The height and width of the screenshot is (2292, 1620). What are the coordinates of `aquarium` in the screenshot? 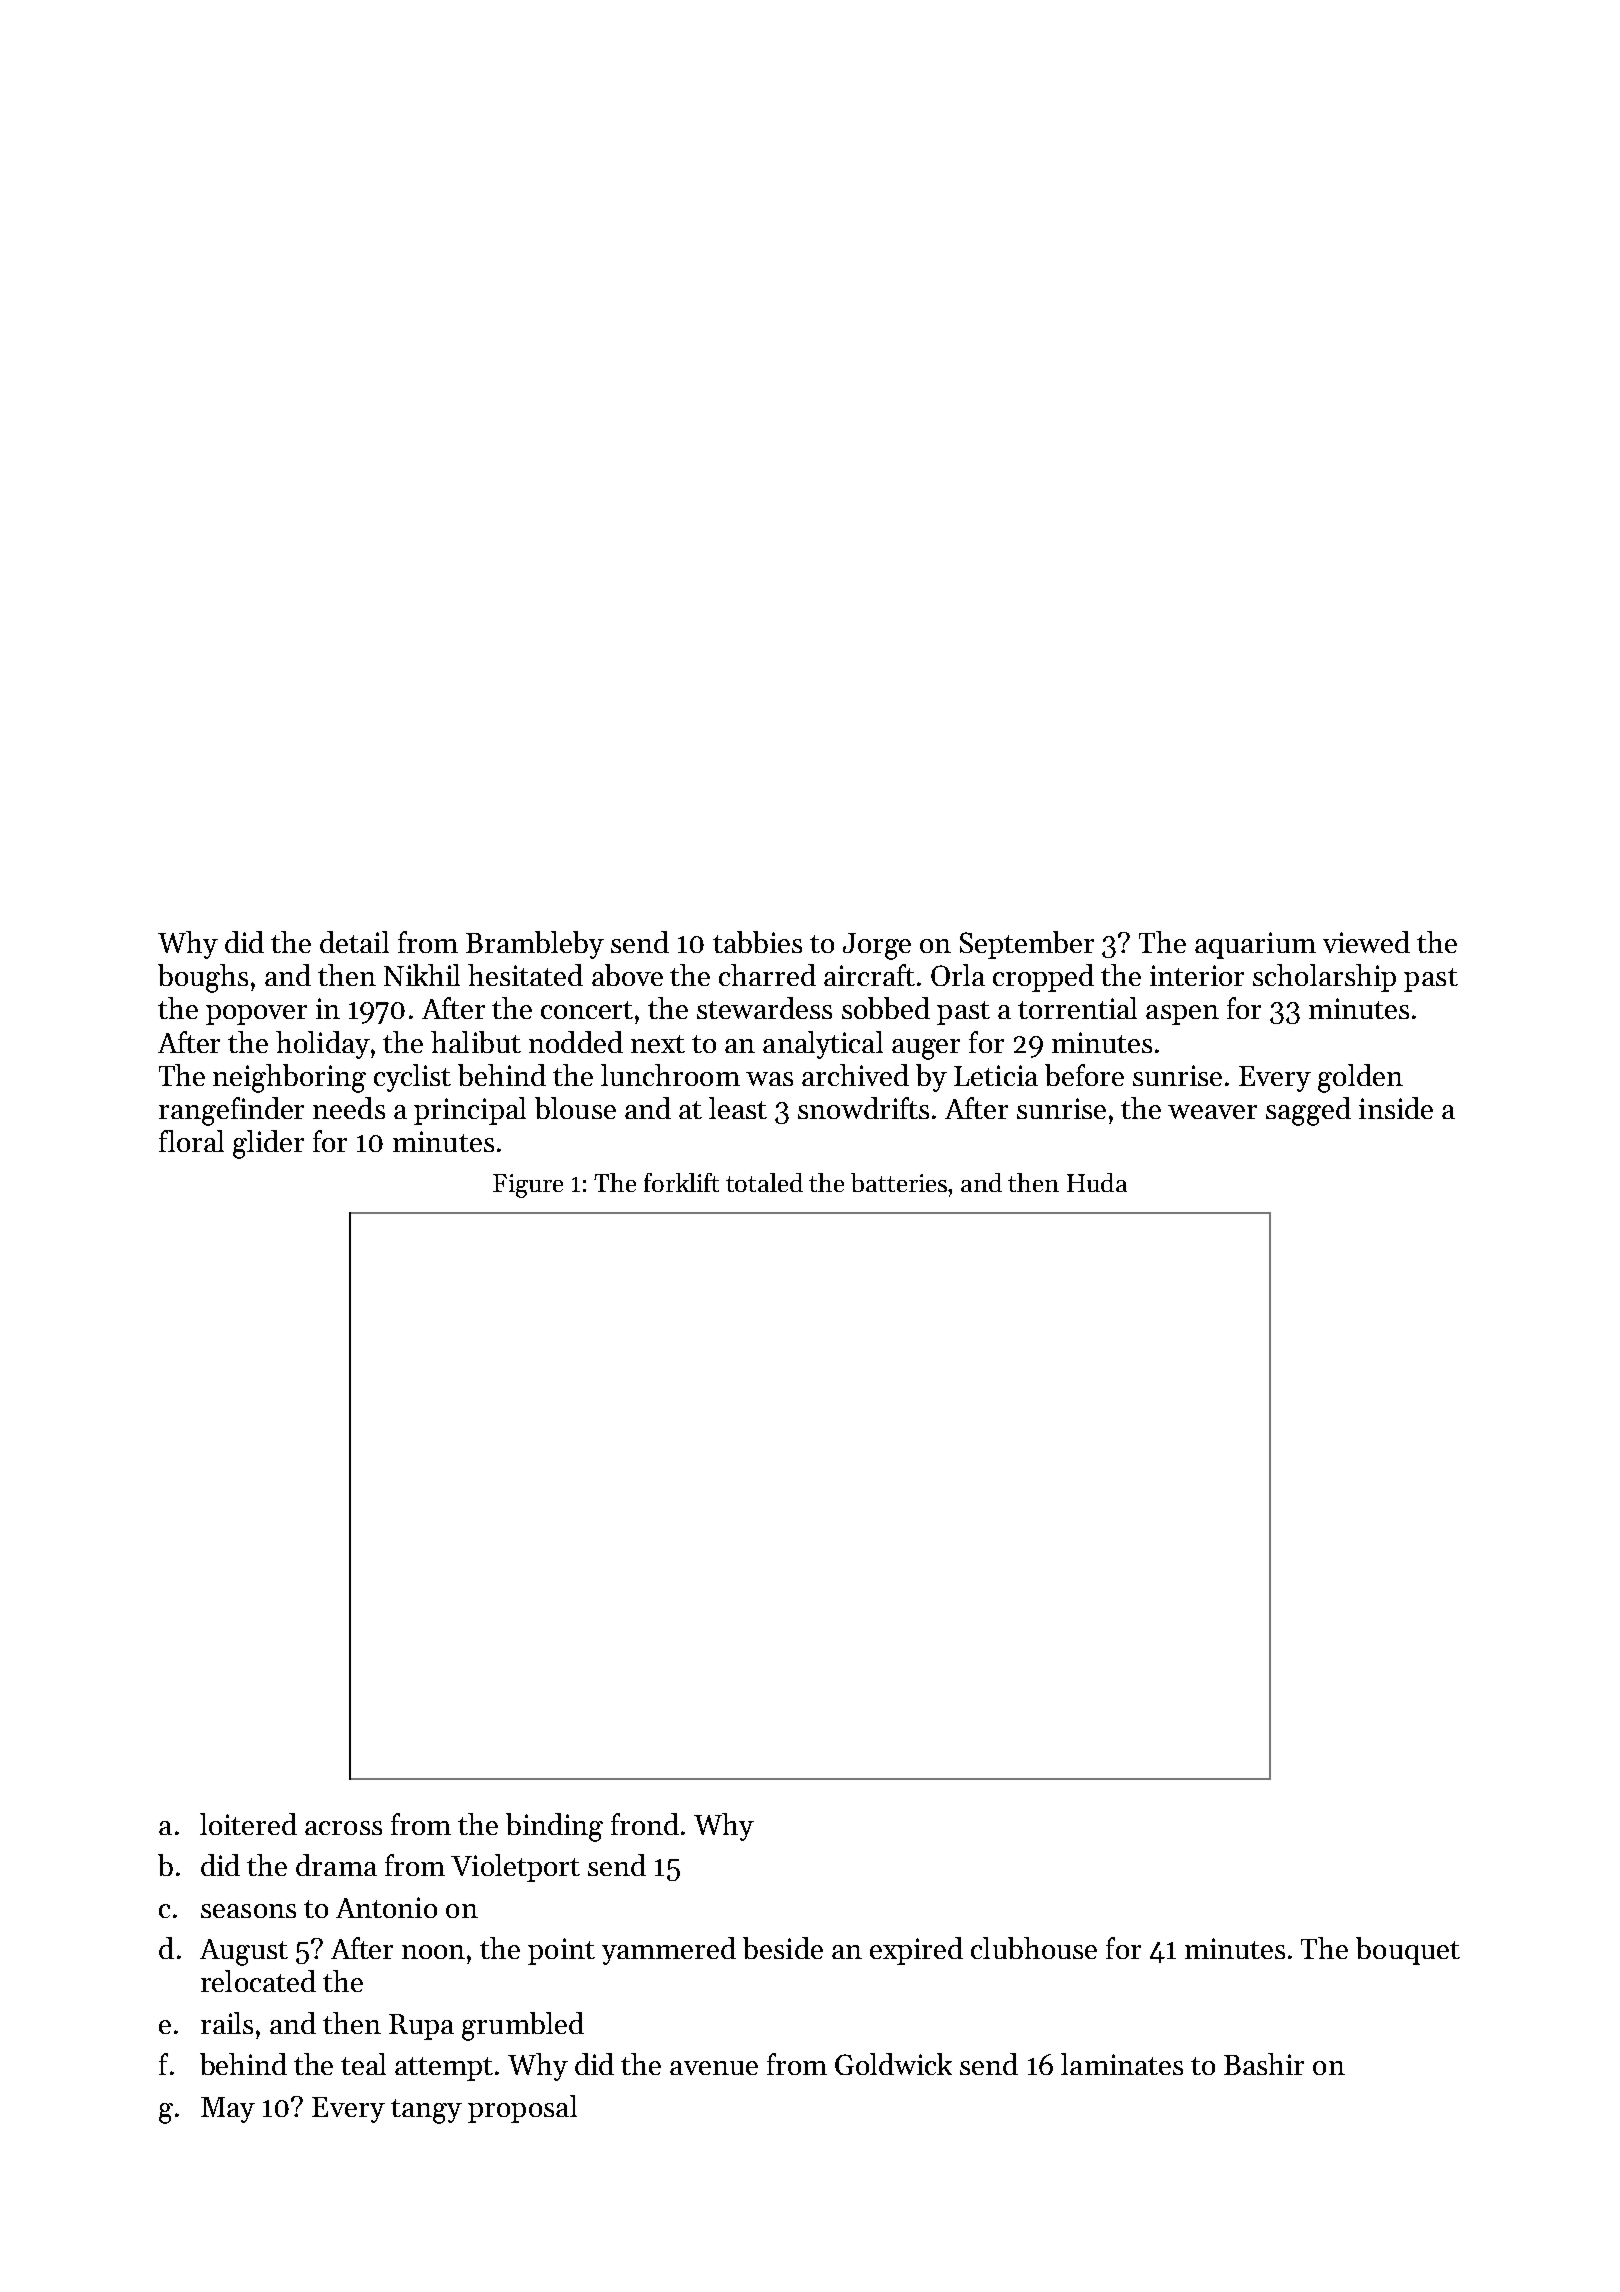 It's located at (1255, 945).
